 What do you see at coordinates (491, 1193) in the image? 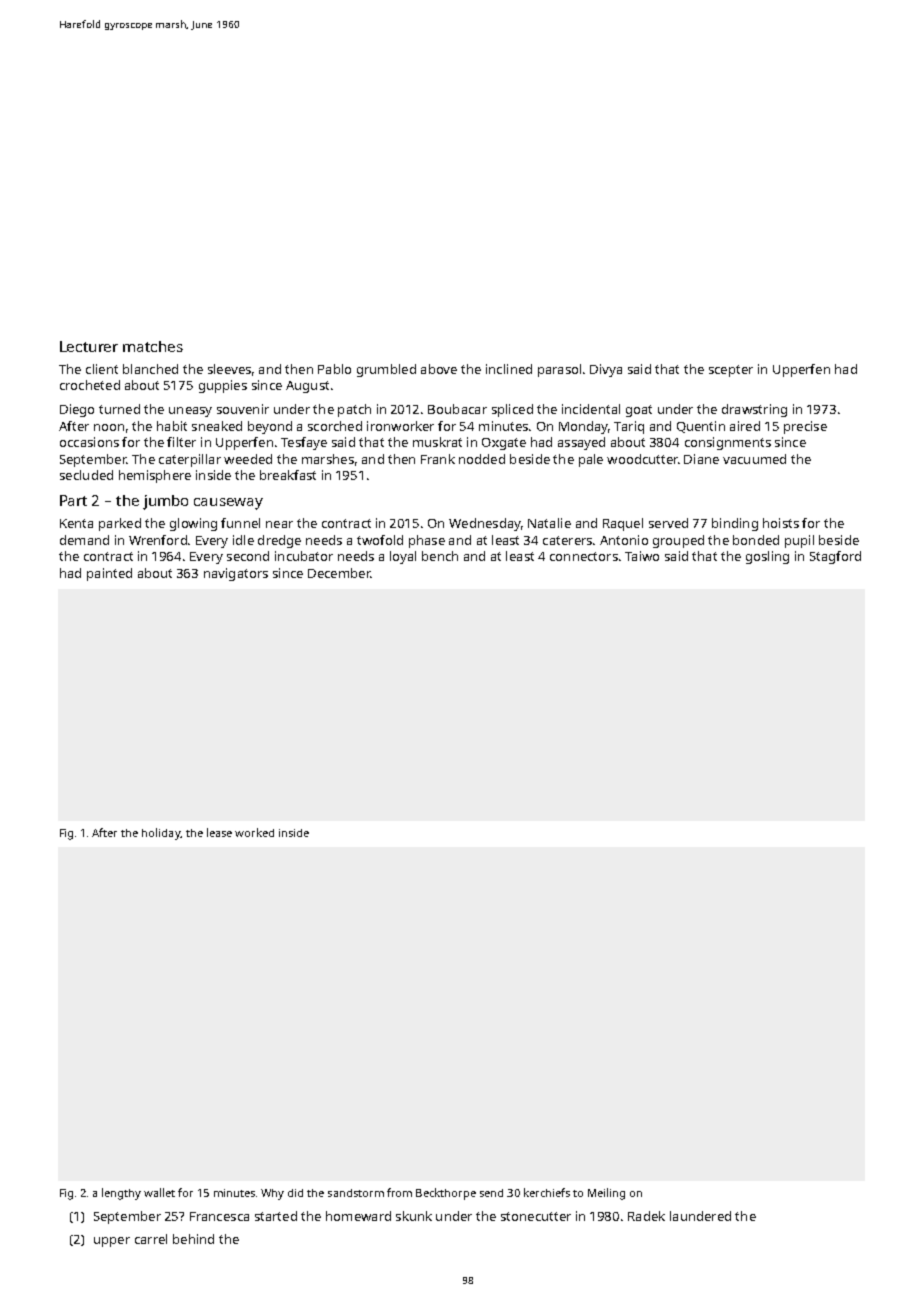
I see `send` at bounding box center [491, 1193].
